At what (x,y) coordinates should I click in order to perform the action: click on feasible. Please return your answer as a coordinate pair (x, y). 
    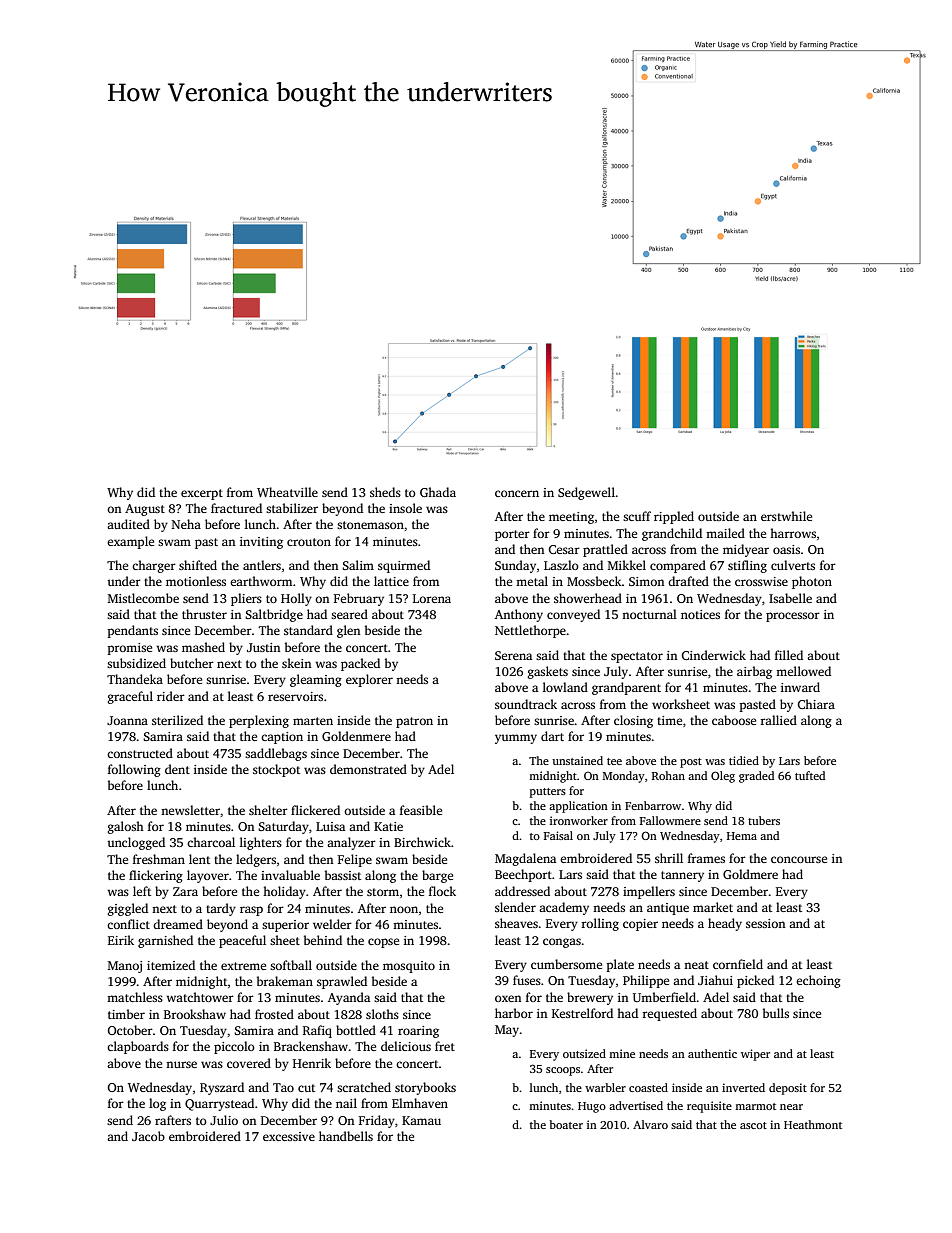
    Looking at the image, I should click on (421, 810).
